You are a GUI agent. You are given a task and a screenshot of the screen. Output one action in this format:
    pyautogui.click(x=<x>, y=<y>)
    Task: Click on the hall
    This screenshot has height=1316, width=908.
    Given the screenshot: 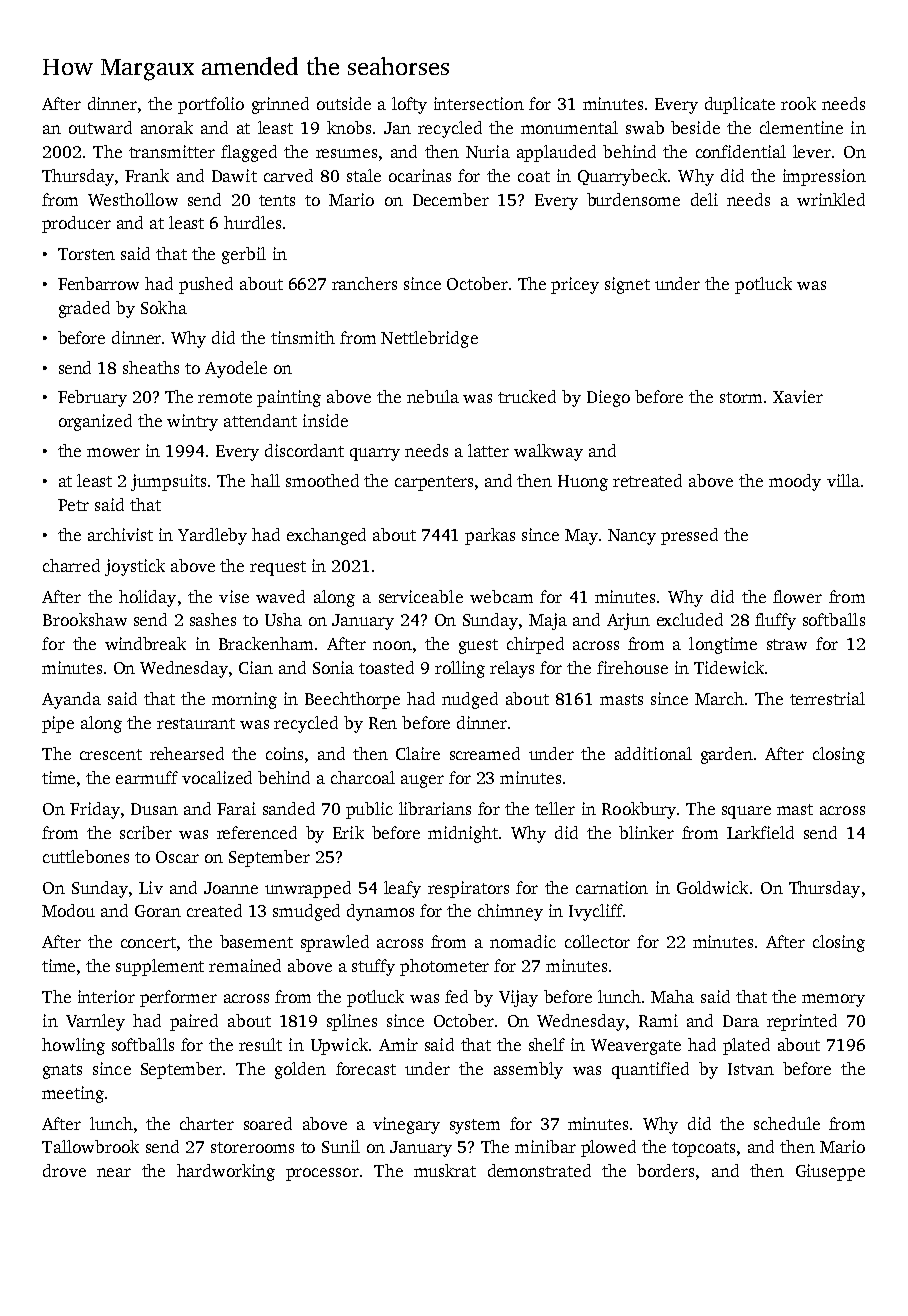 What is the action you would take?
    pyautogui.click(x=265, y=480)
